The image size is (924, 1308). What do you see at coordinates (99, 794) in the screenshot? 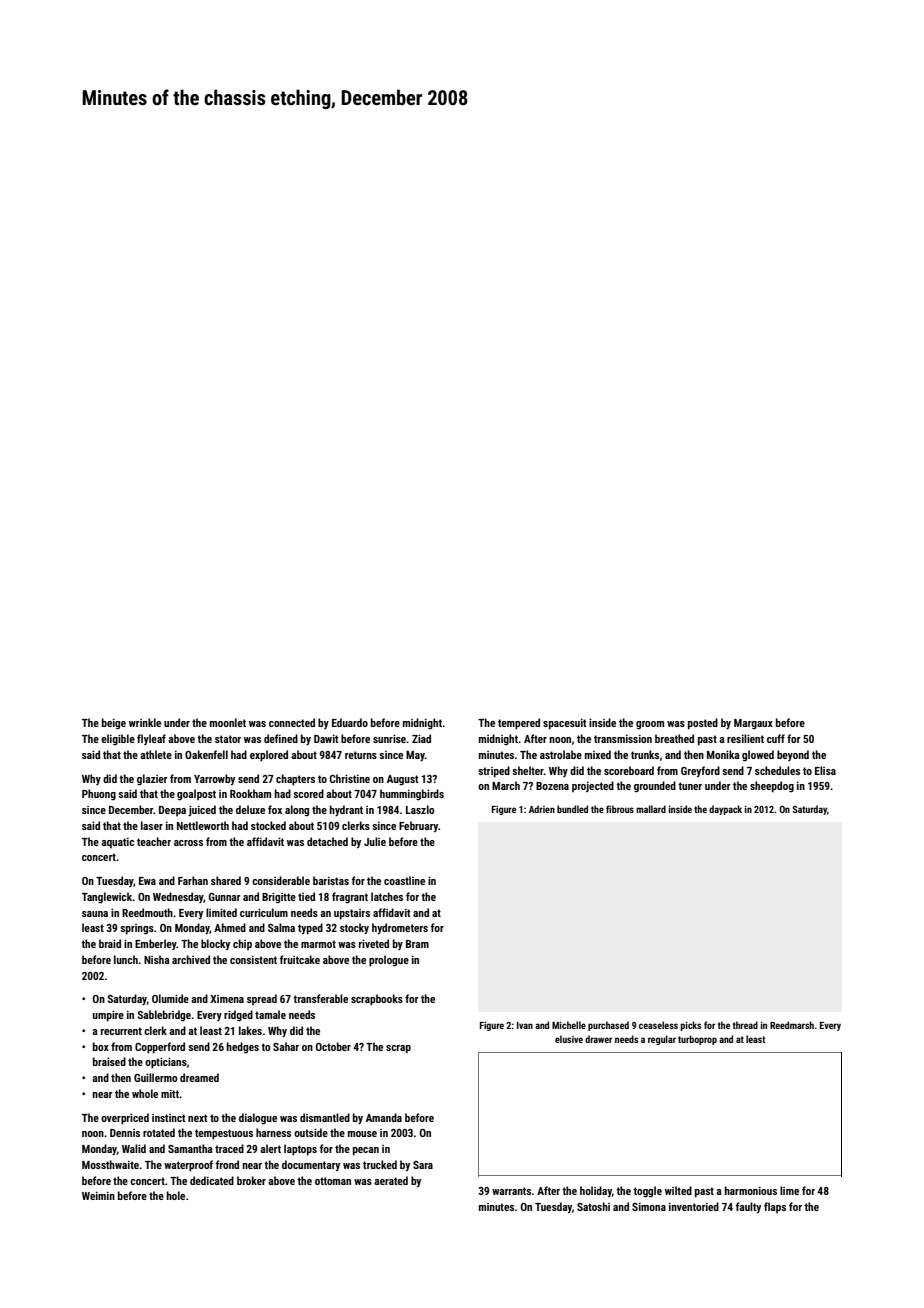
I see `Phuong` at bounding box center [99, 794].
